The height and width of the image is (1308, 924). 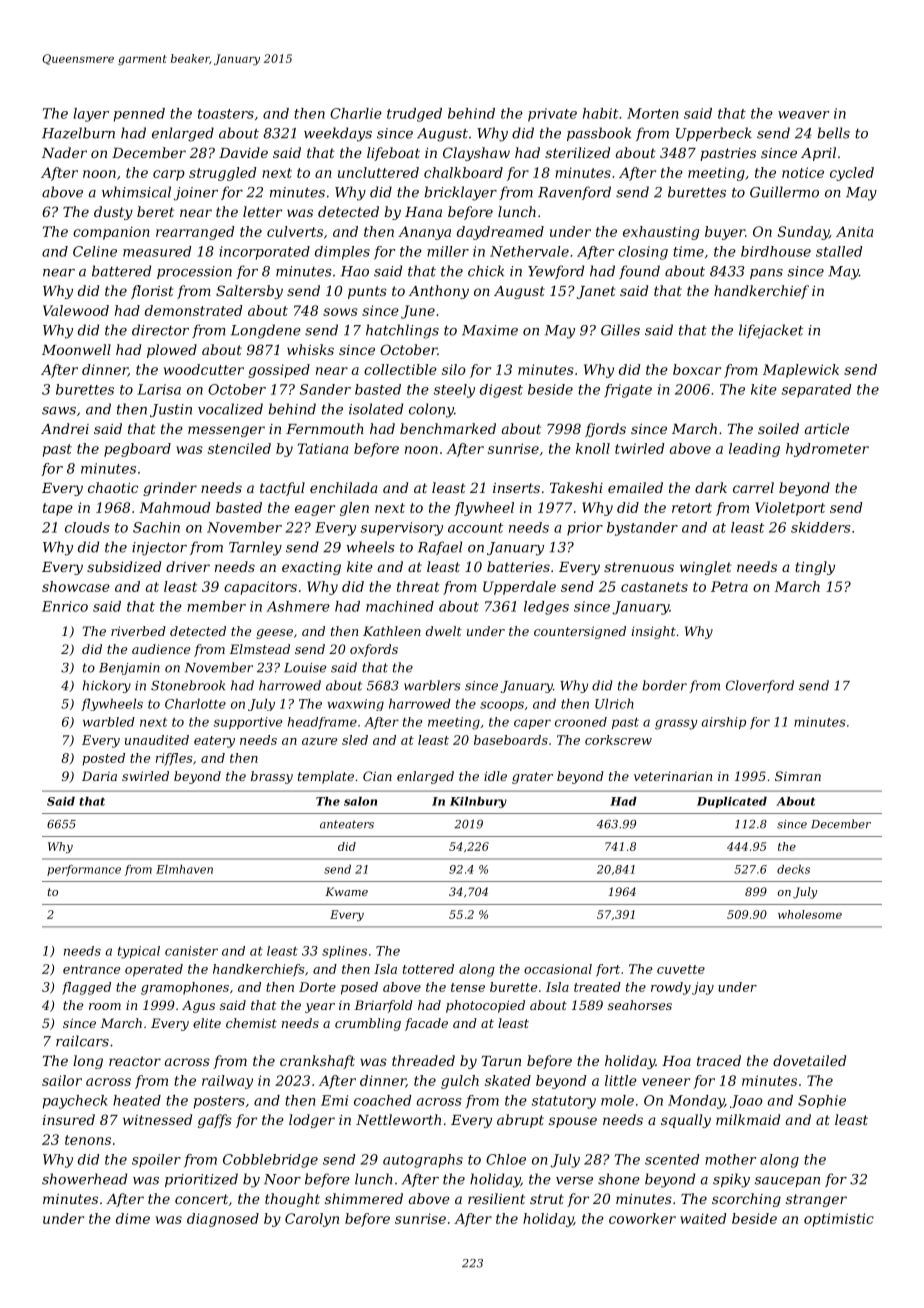 I want to click on mother, so click(x=730, y=1159).
